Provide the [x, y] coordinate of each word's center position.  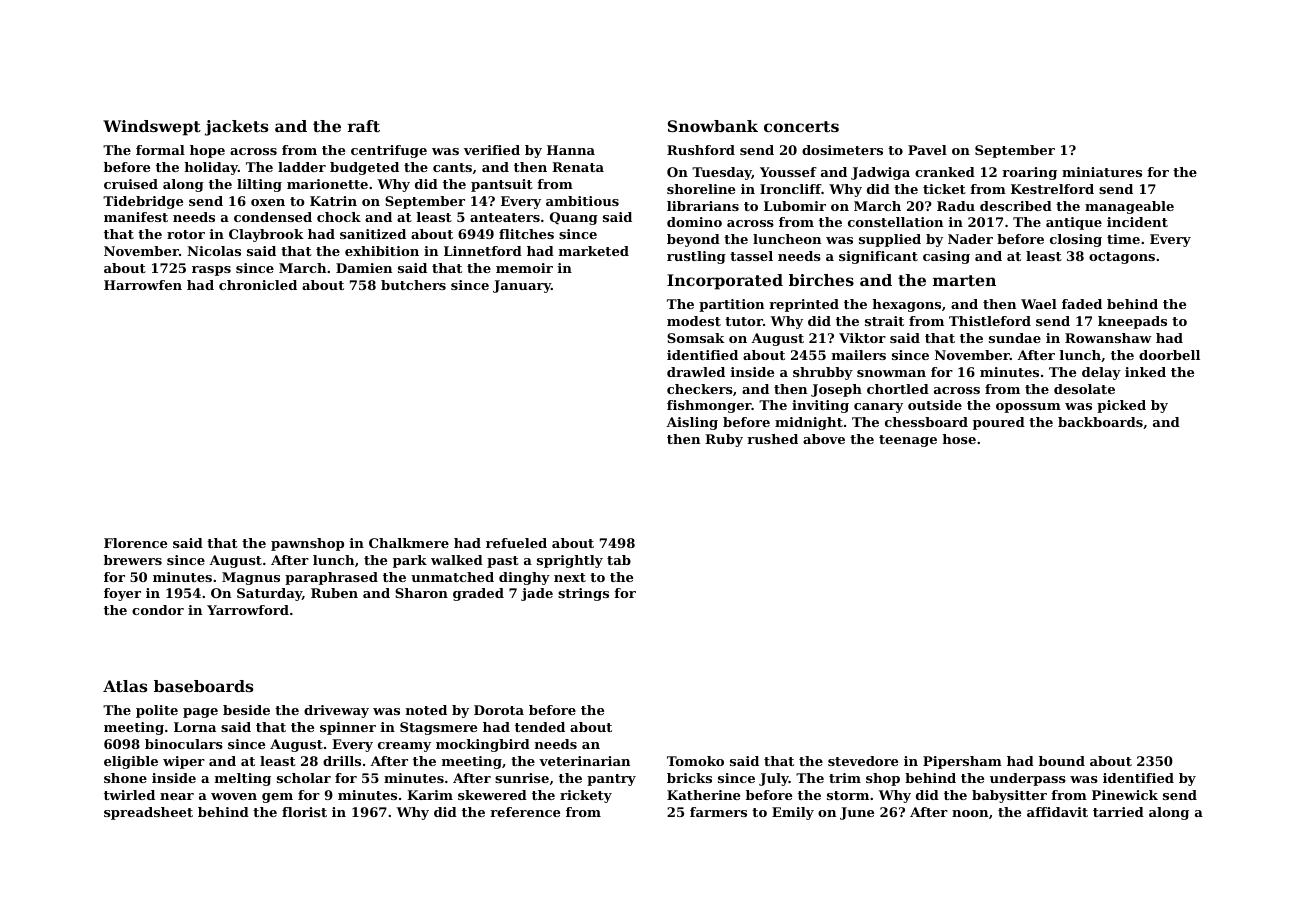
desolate [1084, 389]
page [200, 713]
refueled [516, 543]
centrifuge [389, 151]
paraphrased [331, 578]
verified [492, 150]
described [1016, 206]
